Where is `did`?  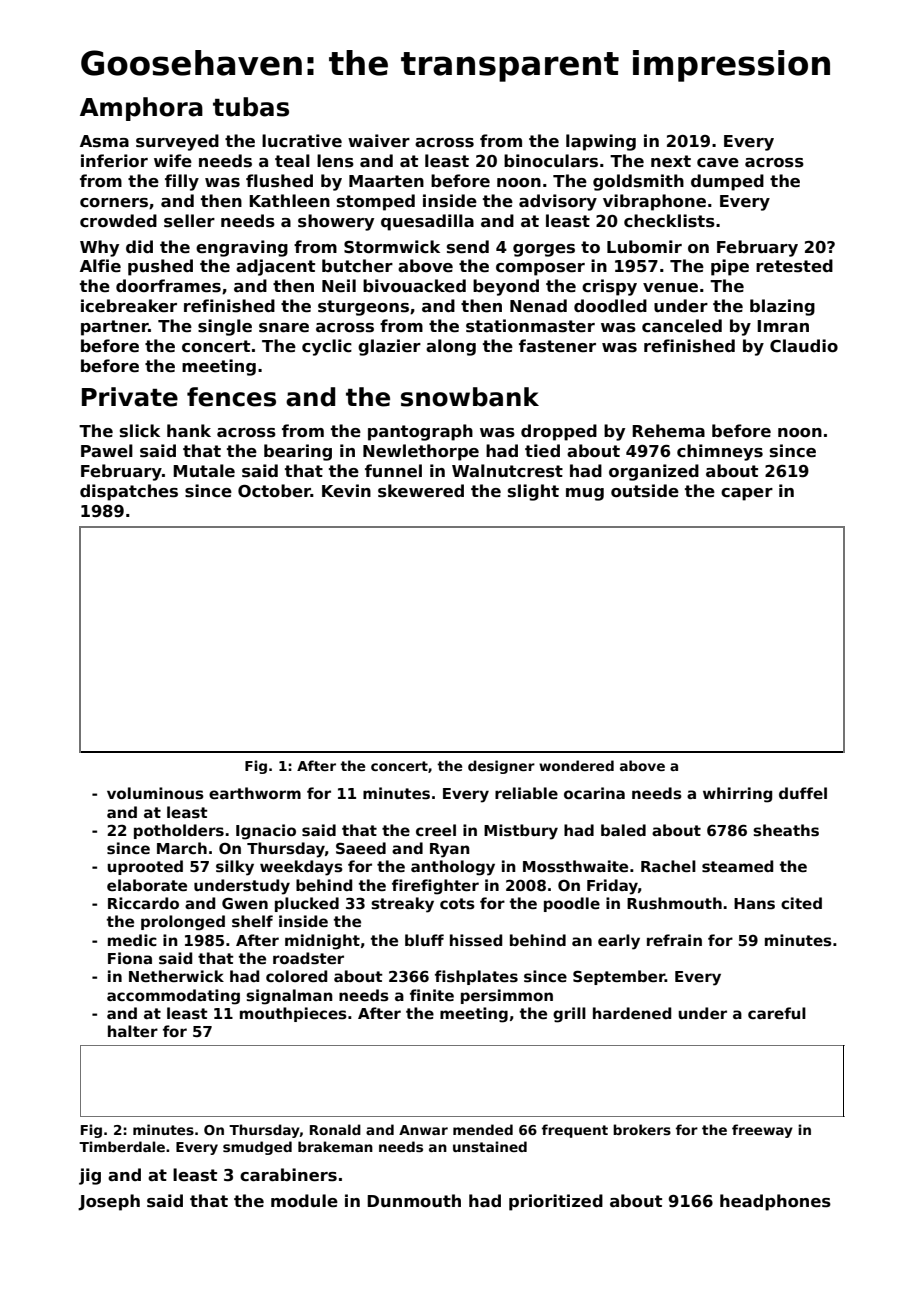
did is located at coordinates (139, 246).
